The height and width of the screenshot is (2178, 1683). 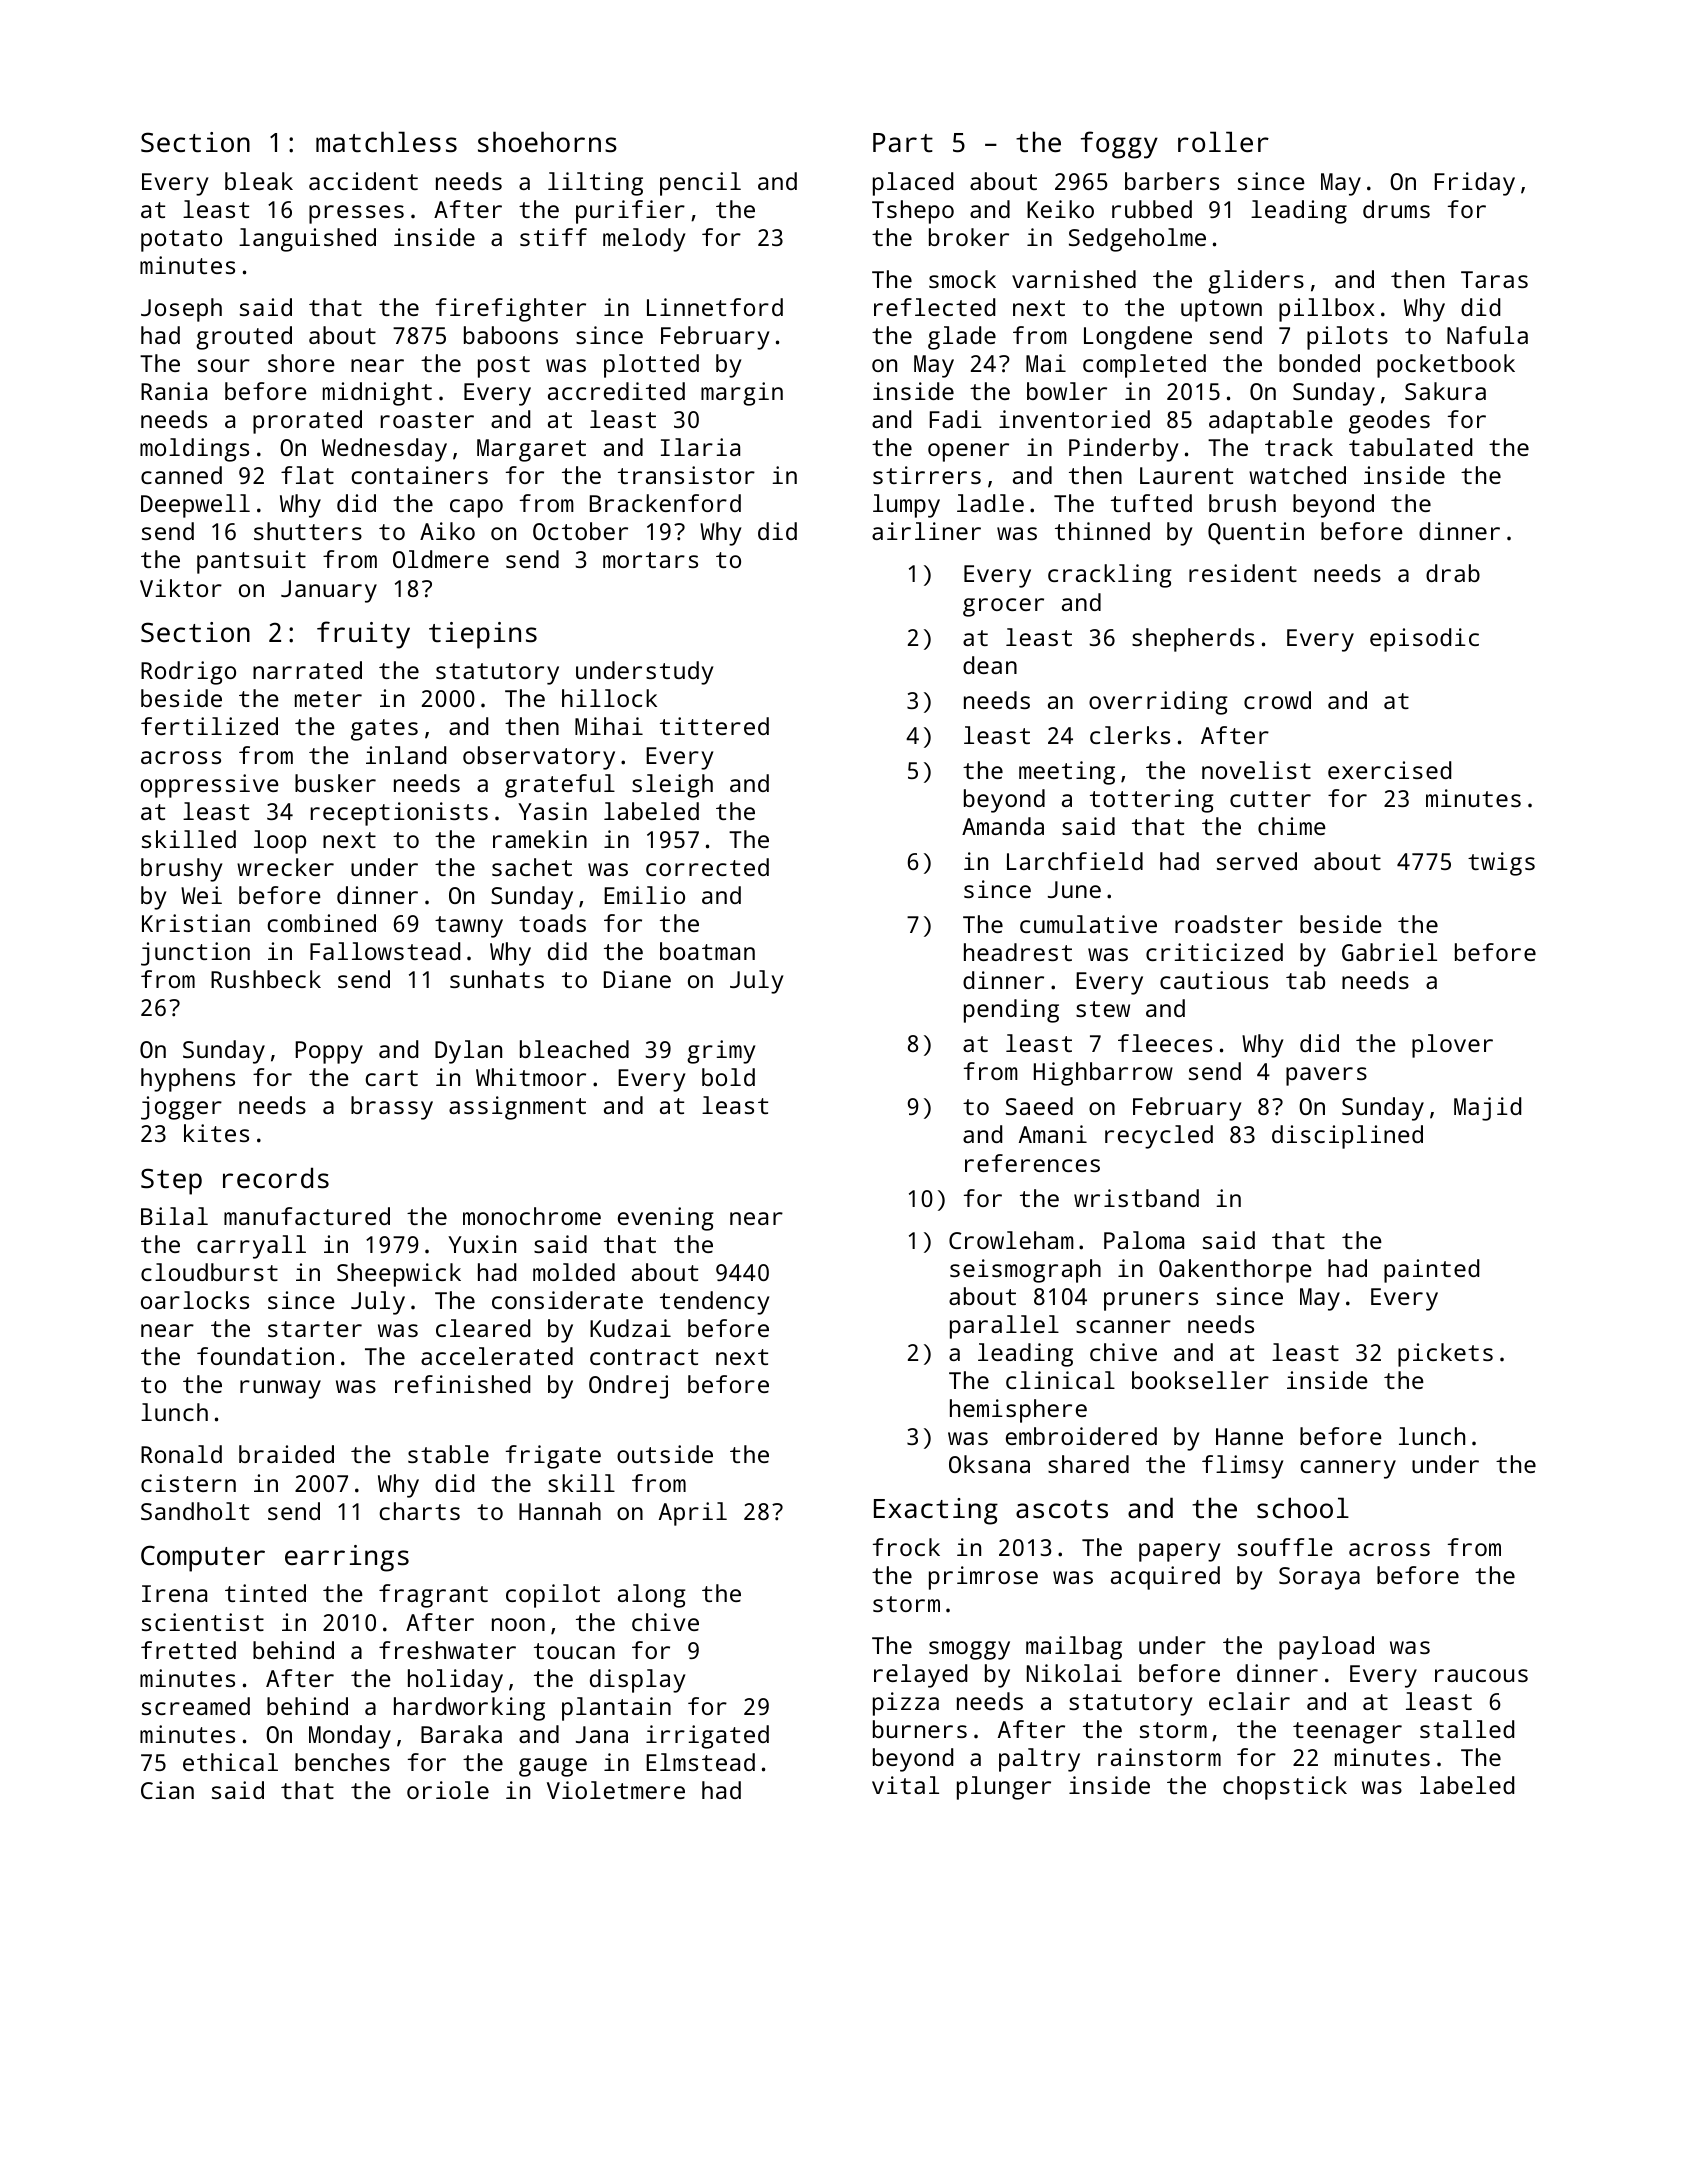 What do you see at coordinates (1223, 141) in the screenshot?
I see `roller` at bounding box center [1223, 141].
